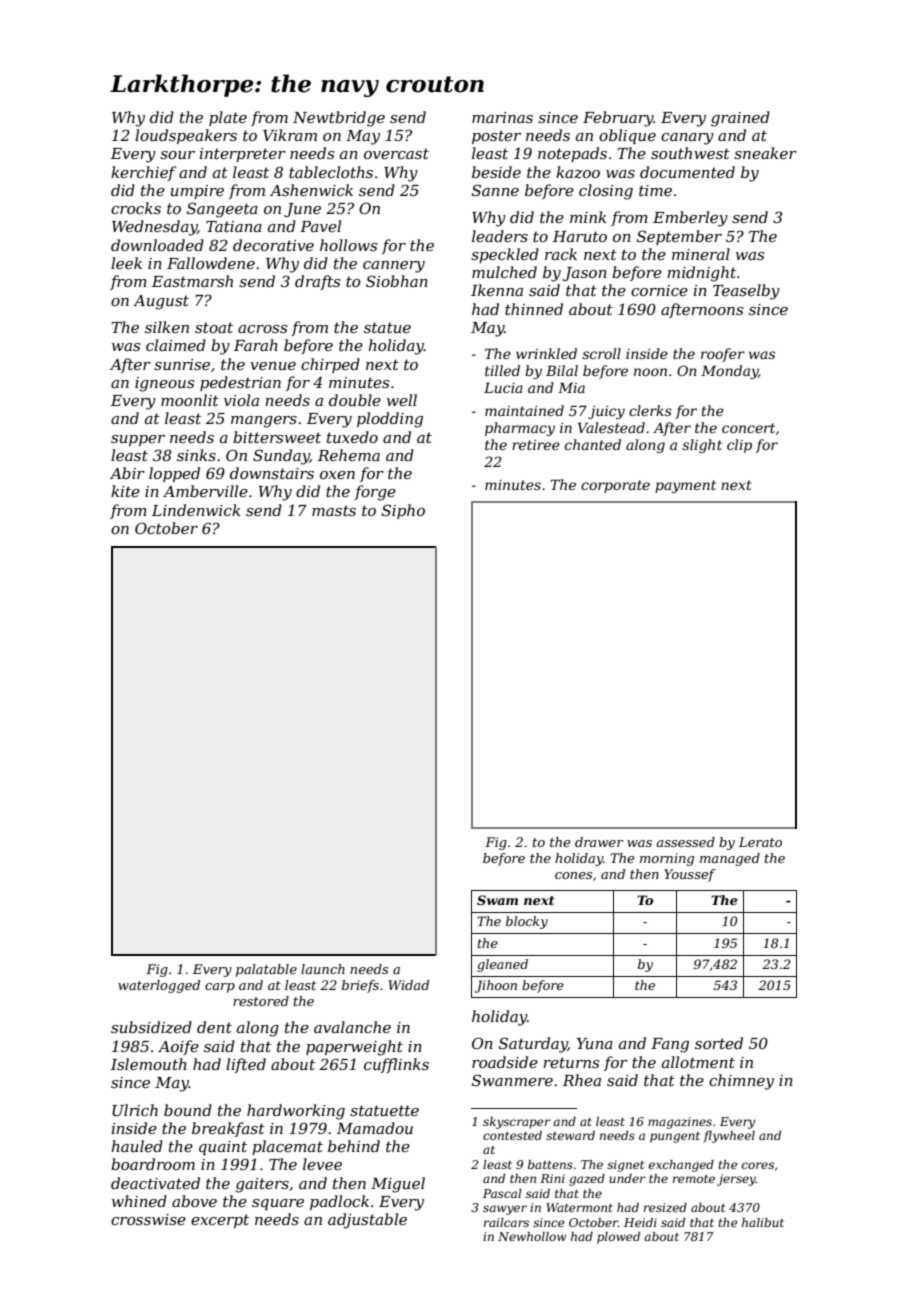 The height and width of the screenshot is (1316, 908). I want to click on mangers, so click(264, 422).
